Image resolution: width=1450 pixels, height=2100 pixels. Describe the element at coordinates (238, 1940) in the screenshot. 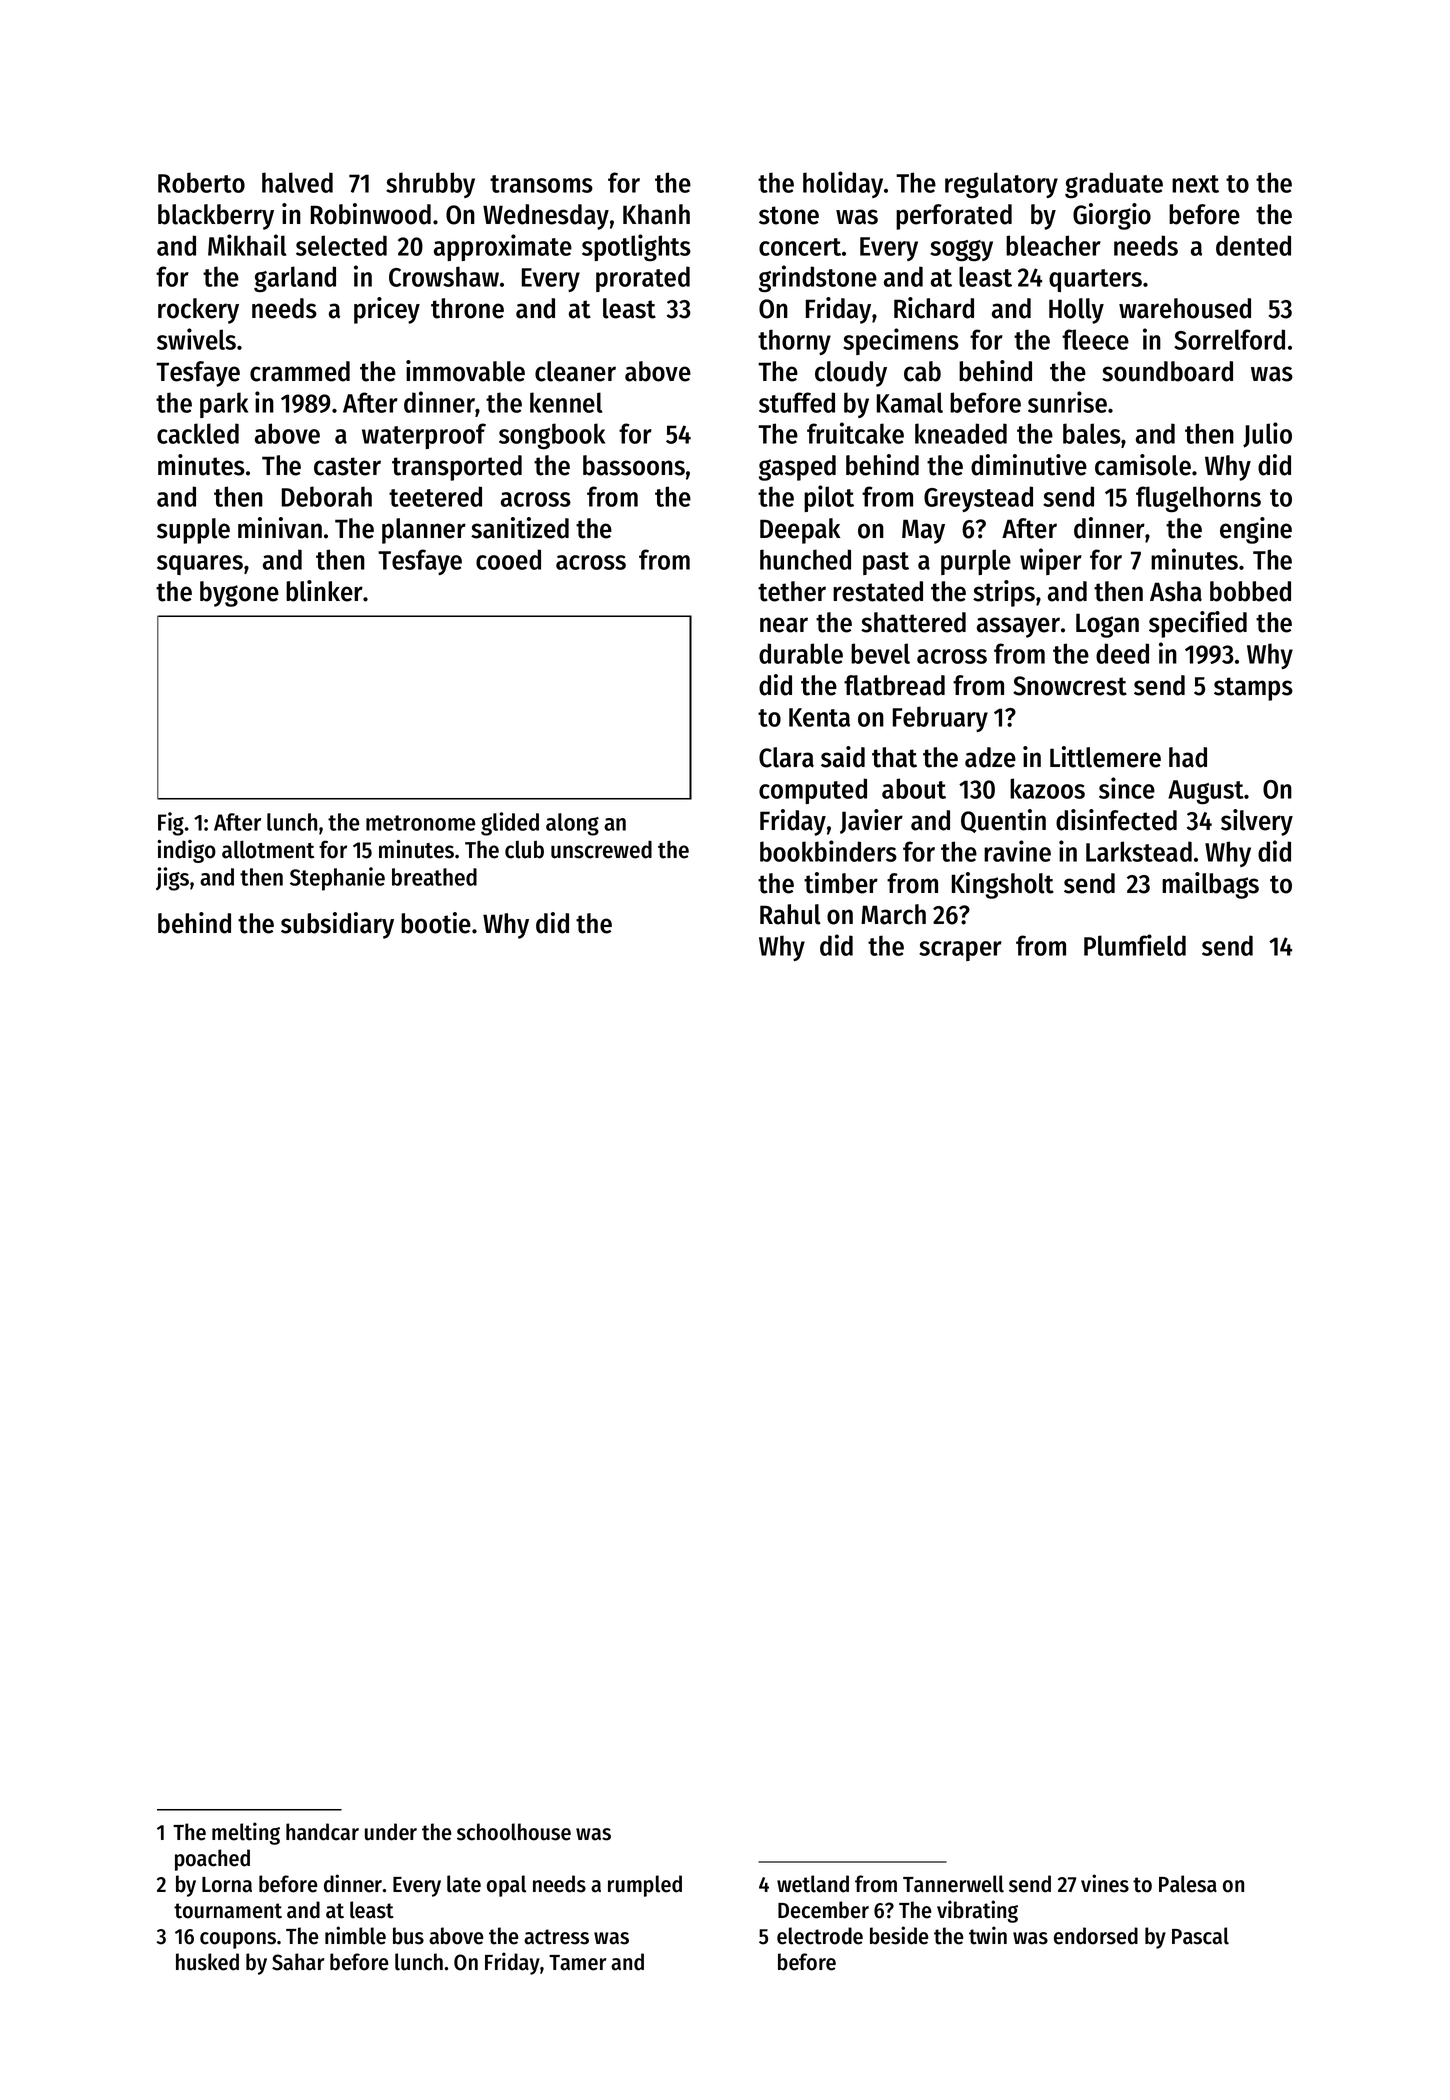

I see `coupons` at that location.
